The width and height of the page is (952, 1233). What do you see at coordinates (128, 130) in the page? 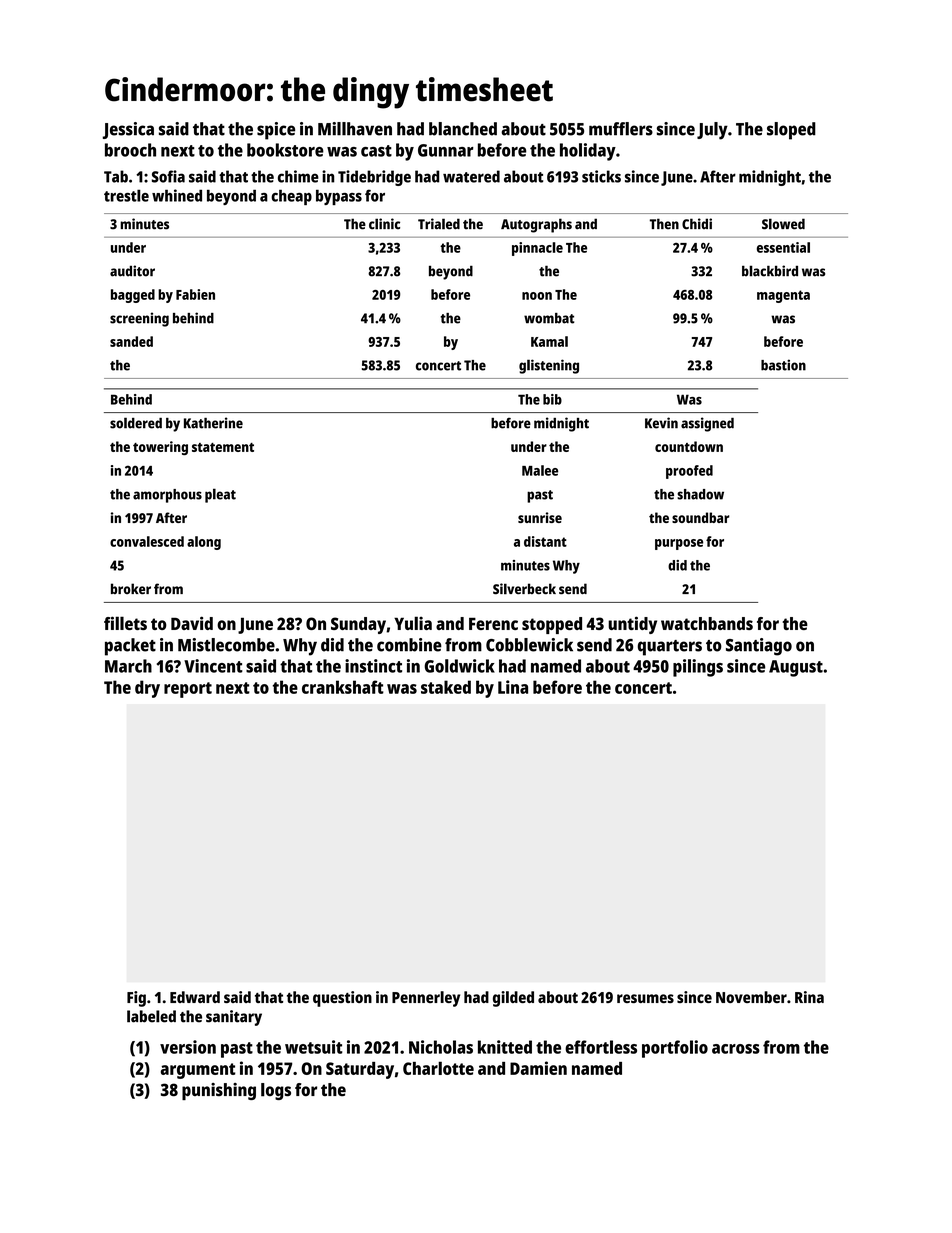
I see `Jessica` at bounding box center [128, 130].
